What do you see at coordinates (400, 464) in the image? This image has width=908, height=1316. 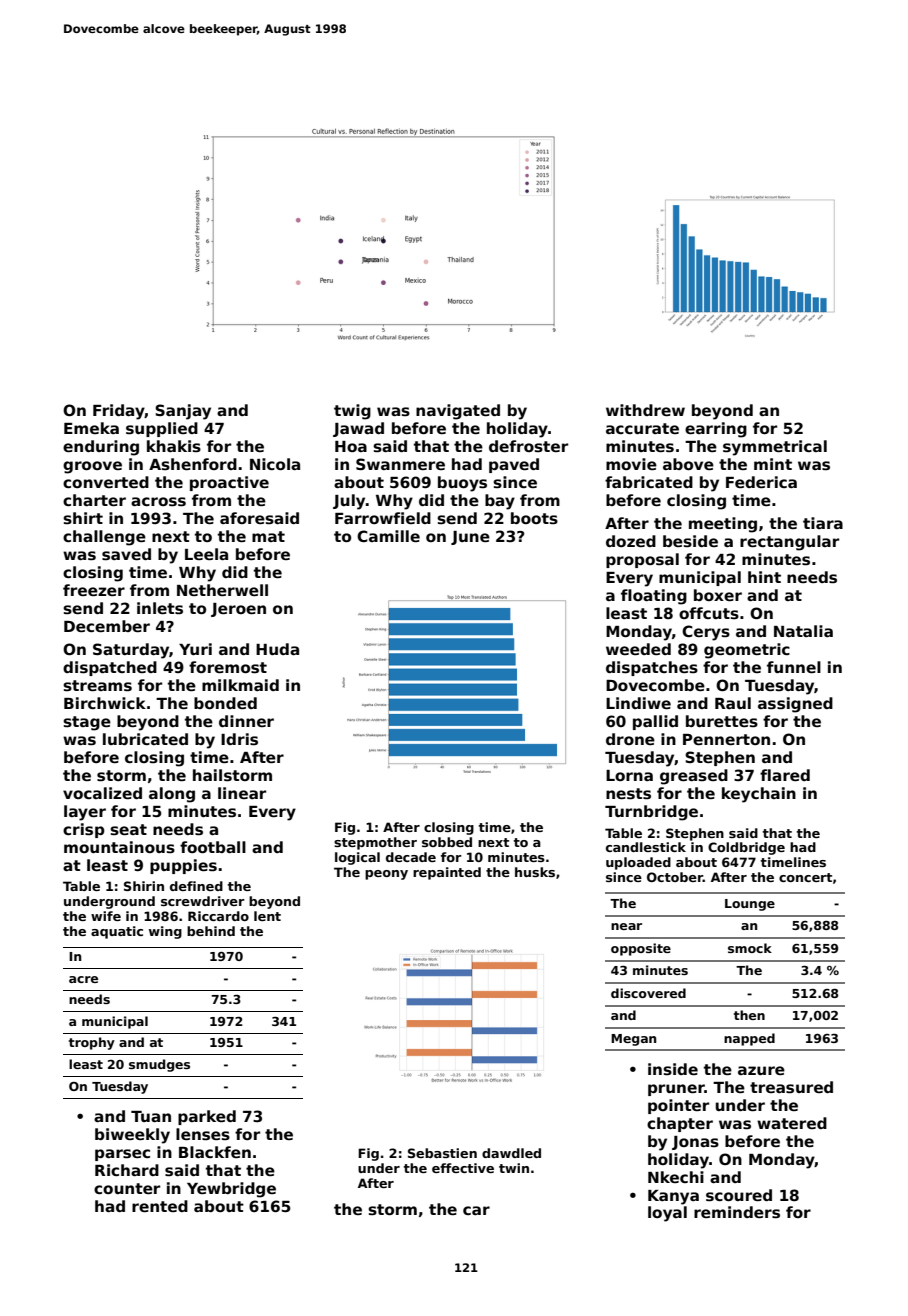 I see `Swanmere` at bounding box center [400, 464].
